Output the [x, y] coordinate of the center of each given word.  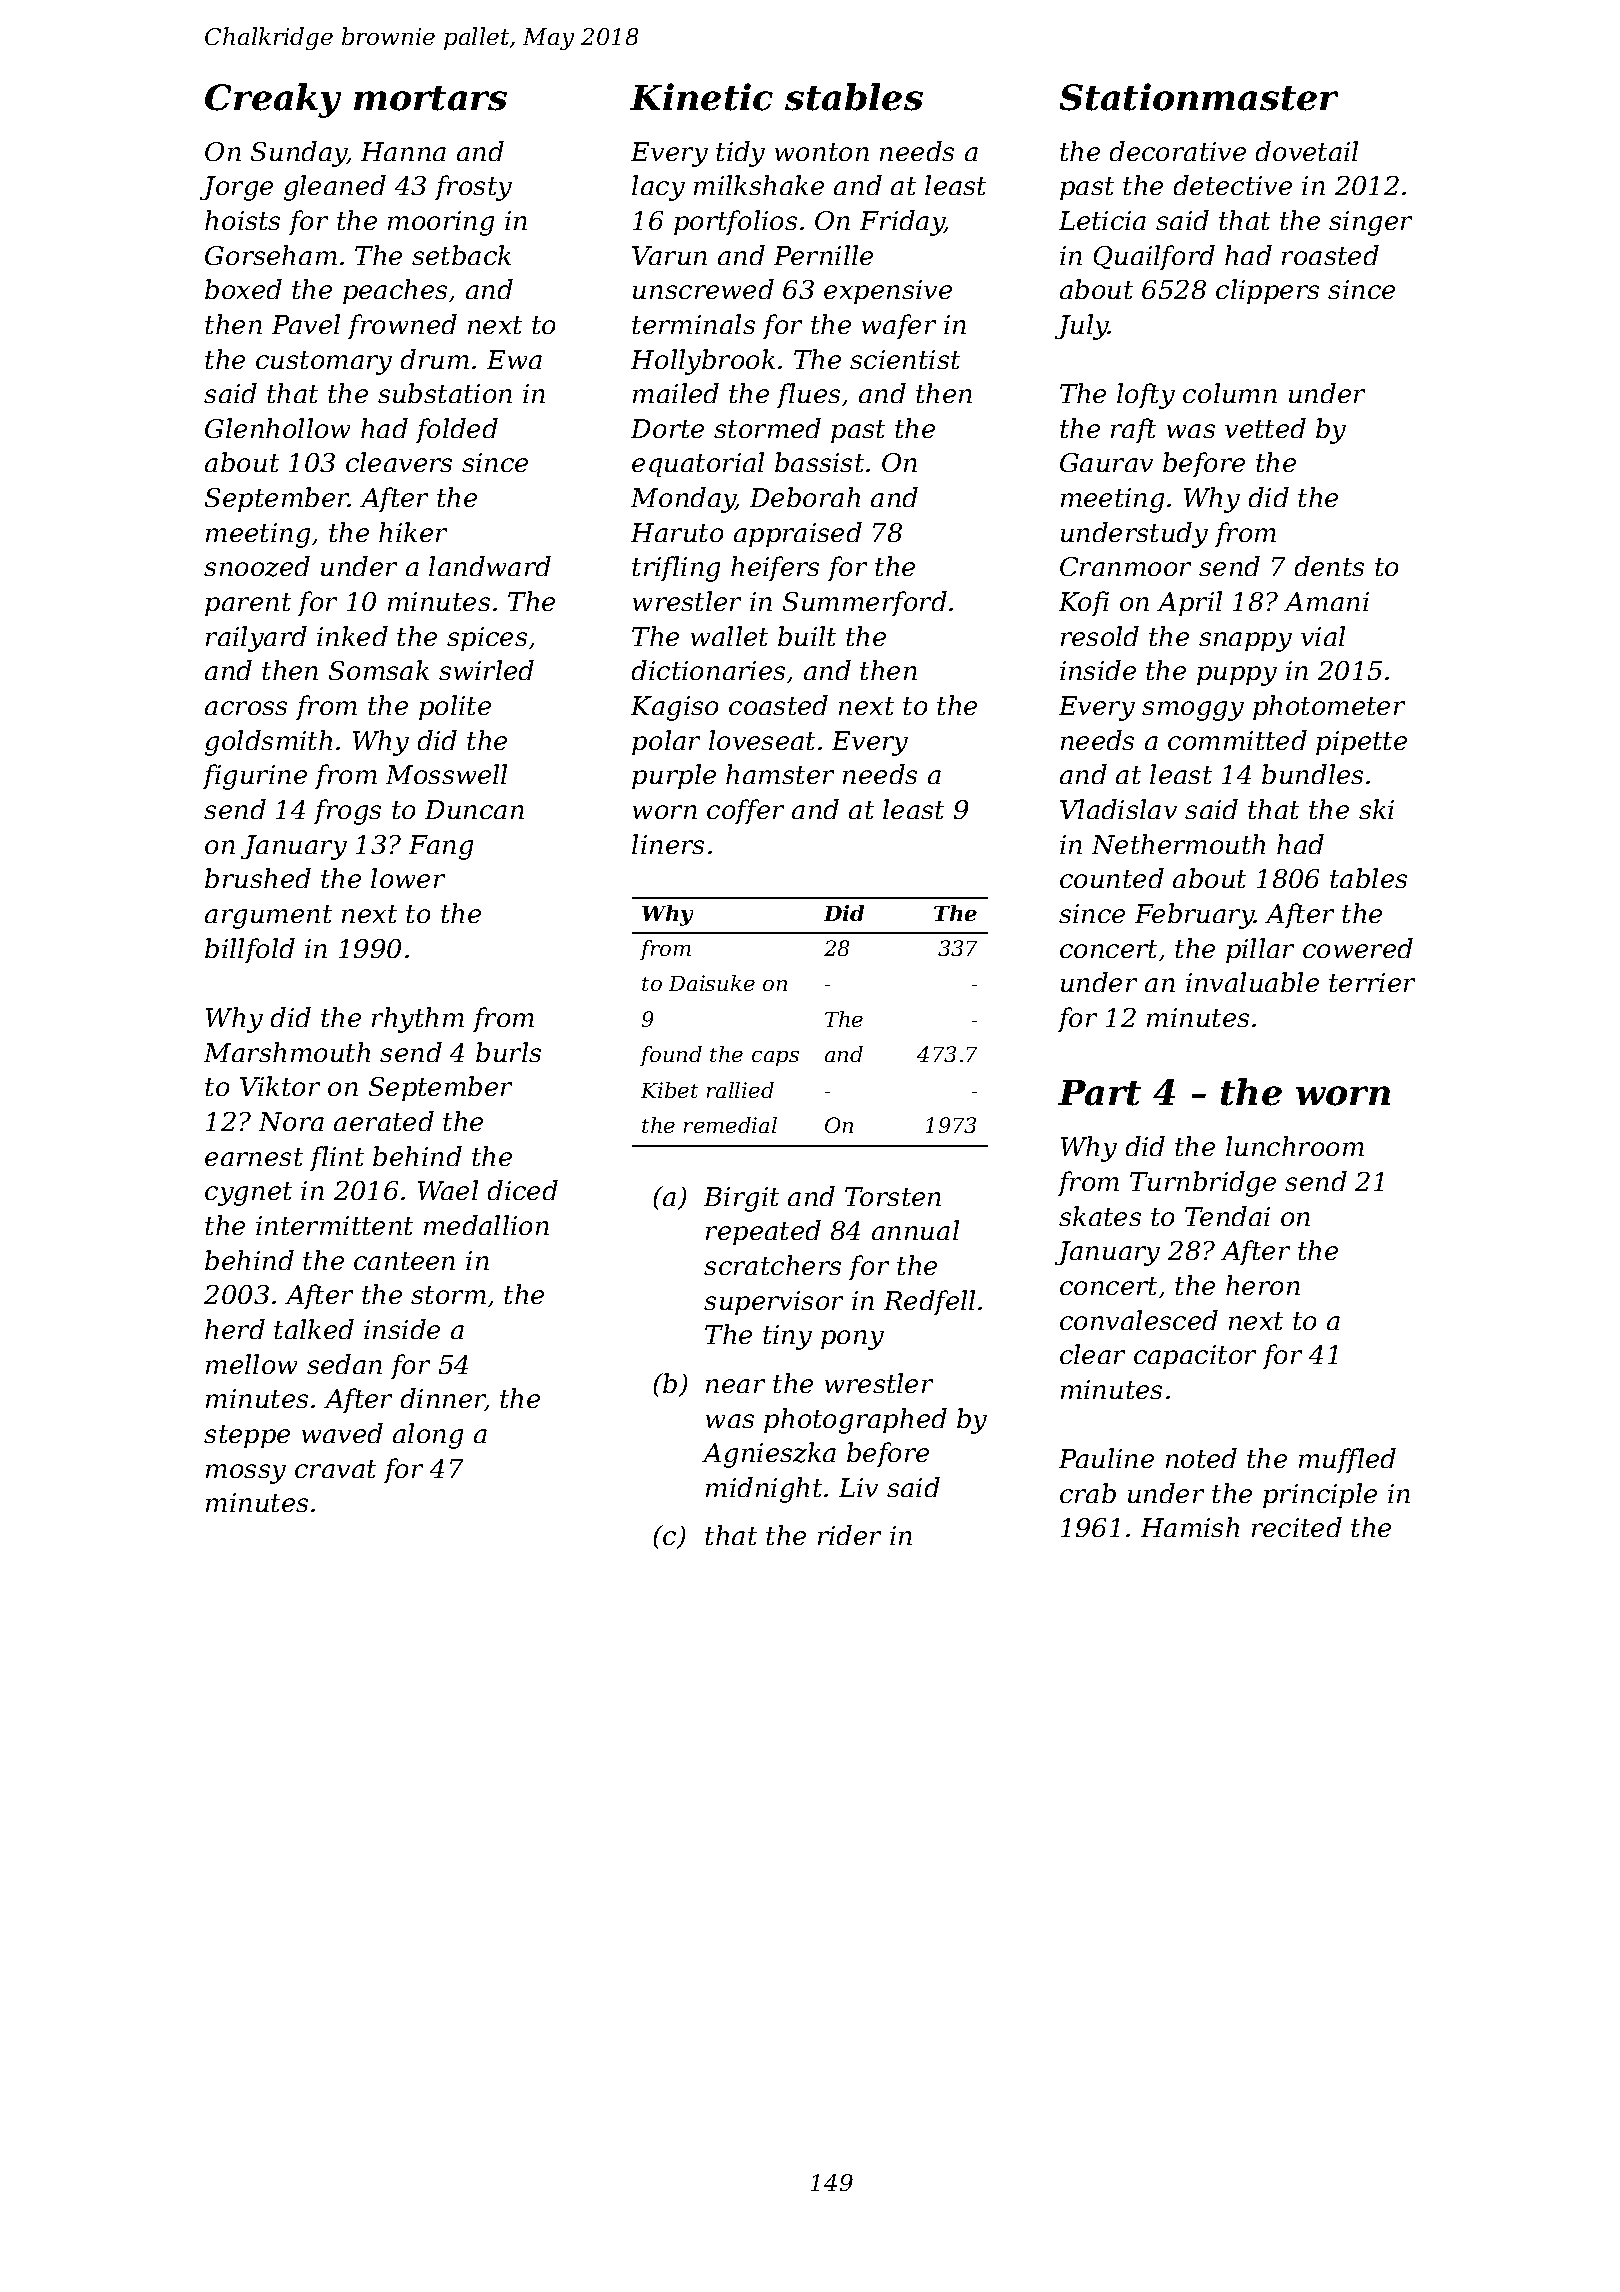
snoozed [257, 566]
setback [461, 255]
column [1230, 393]
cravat [335, 1469]
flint [337, 1158]
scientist [905, 359]
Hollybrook [703, 362]
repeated [763, 1232]
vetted [1265, 428]
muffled [1347, 1460]
